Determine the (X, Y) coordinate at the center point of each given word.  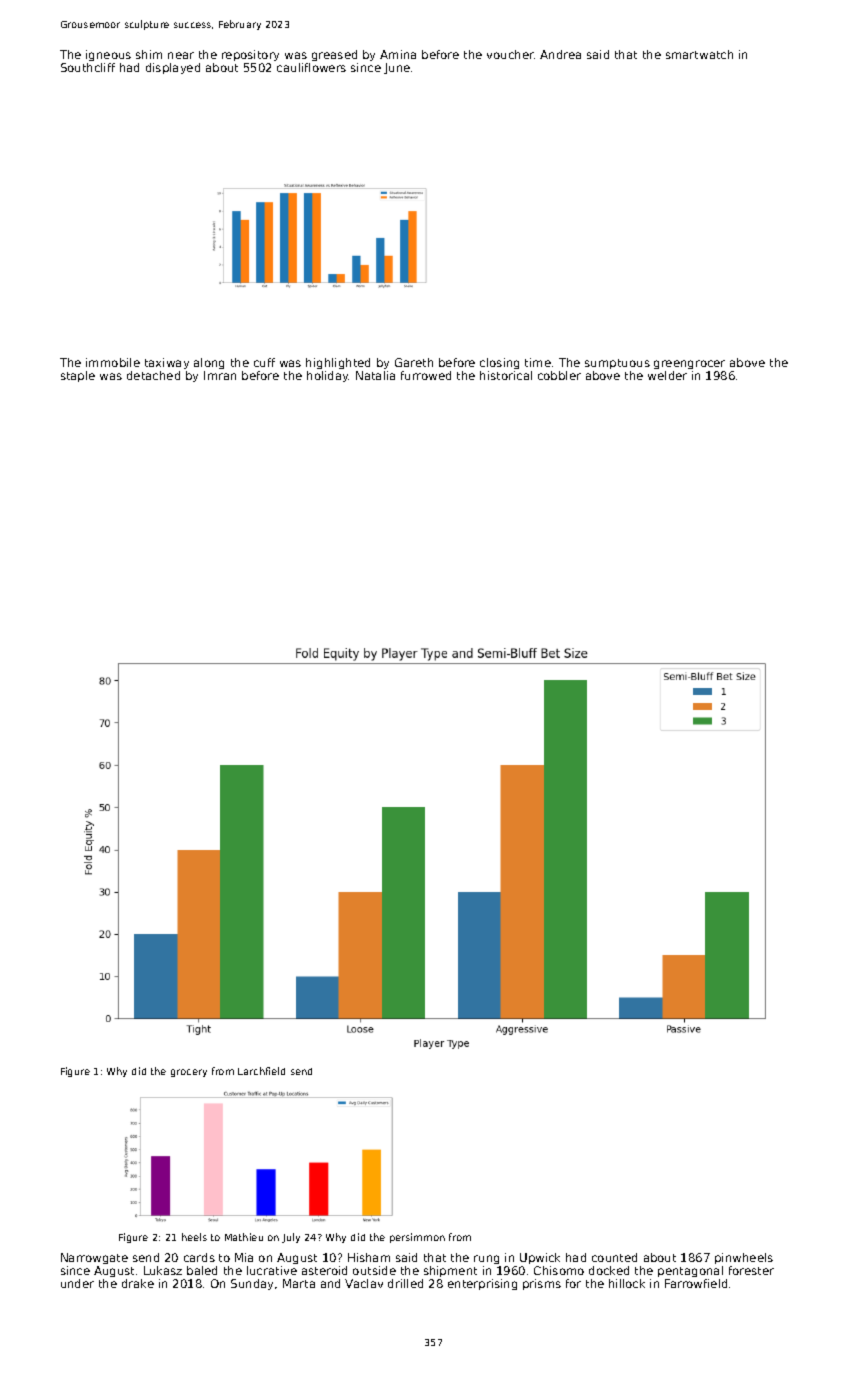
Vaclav (364, 1283)
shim (149, 54)
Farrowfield (696, 1283)
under (77, 1283)
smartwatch (699, 54)
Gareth (414, 362)
